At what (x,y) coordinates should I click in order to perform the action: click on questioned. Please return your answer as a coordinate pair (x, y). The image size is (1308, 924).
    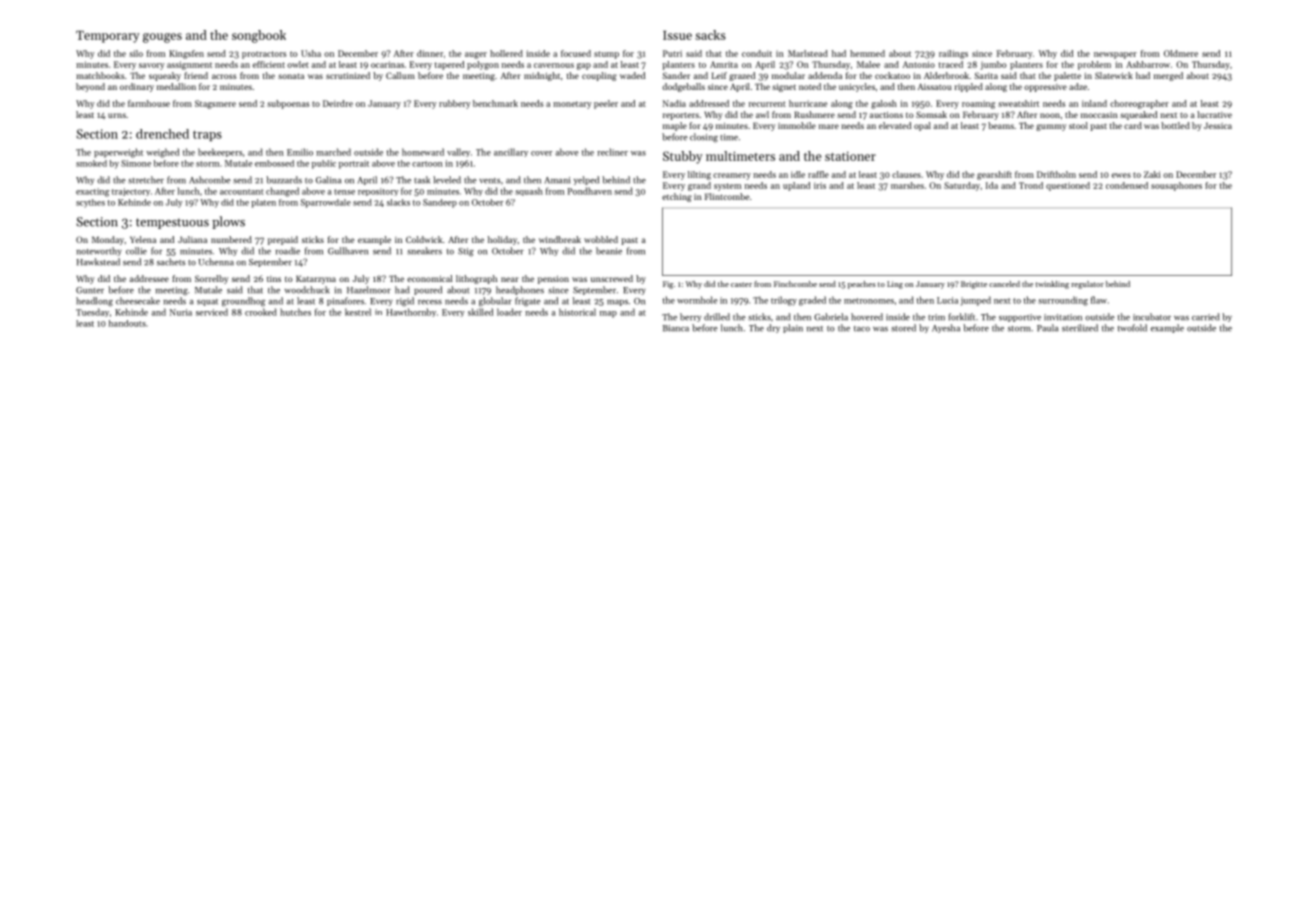
    Looking at the image, I should click on (1068, 186).
